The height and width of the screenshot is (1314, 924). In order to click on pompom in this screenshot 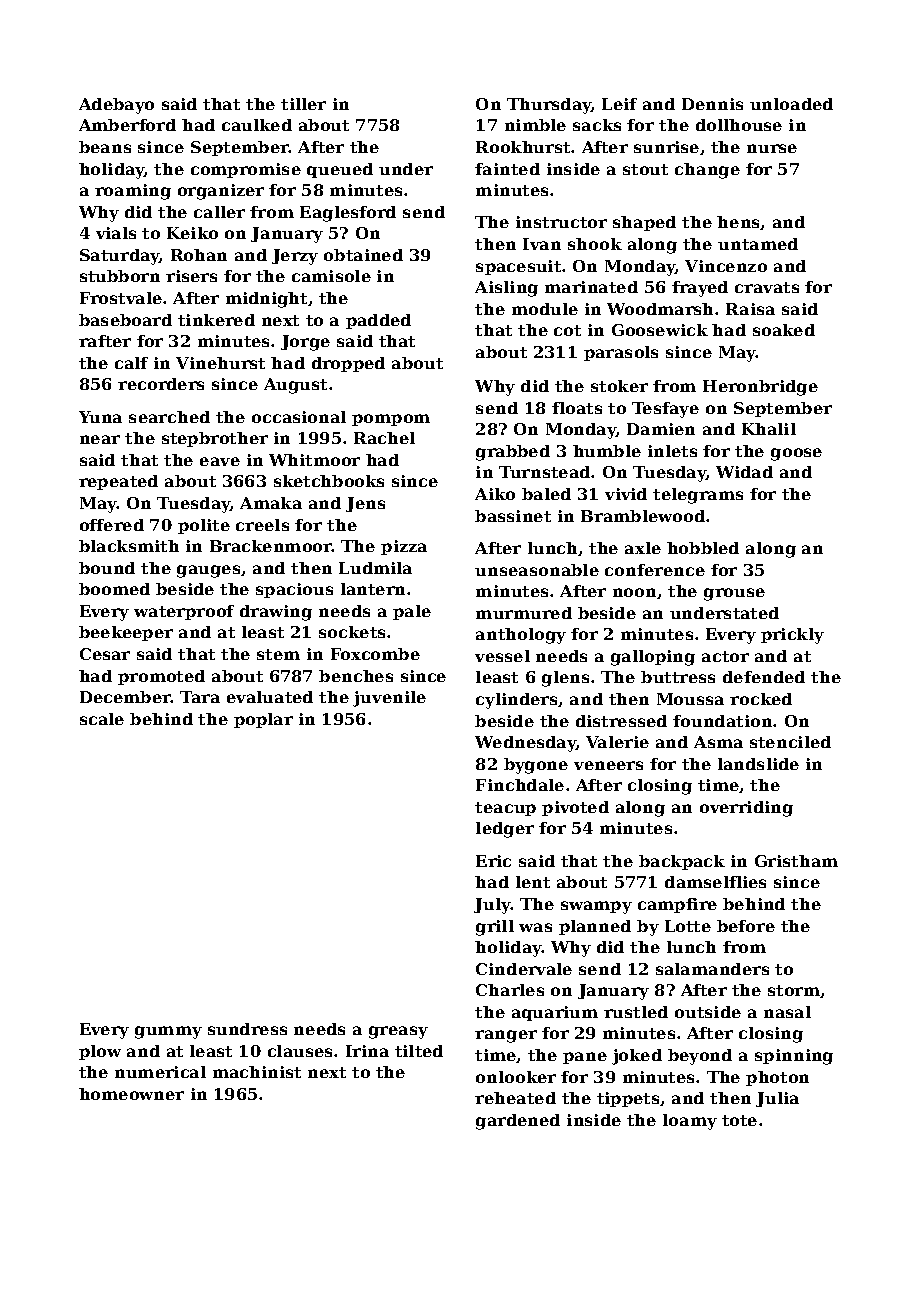, I will do `click(391, 420)`.
